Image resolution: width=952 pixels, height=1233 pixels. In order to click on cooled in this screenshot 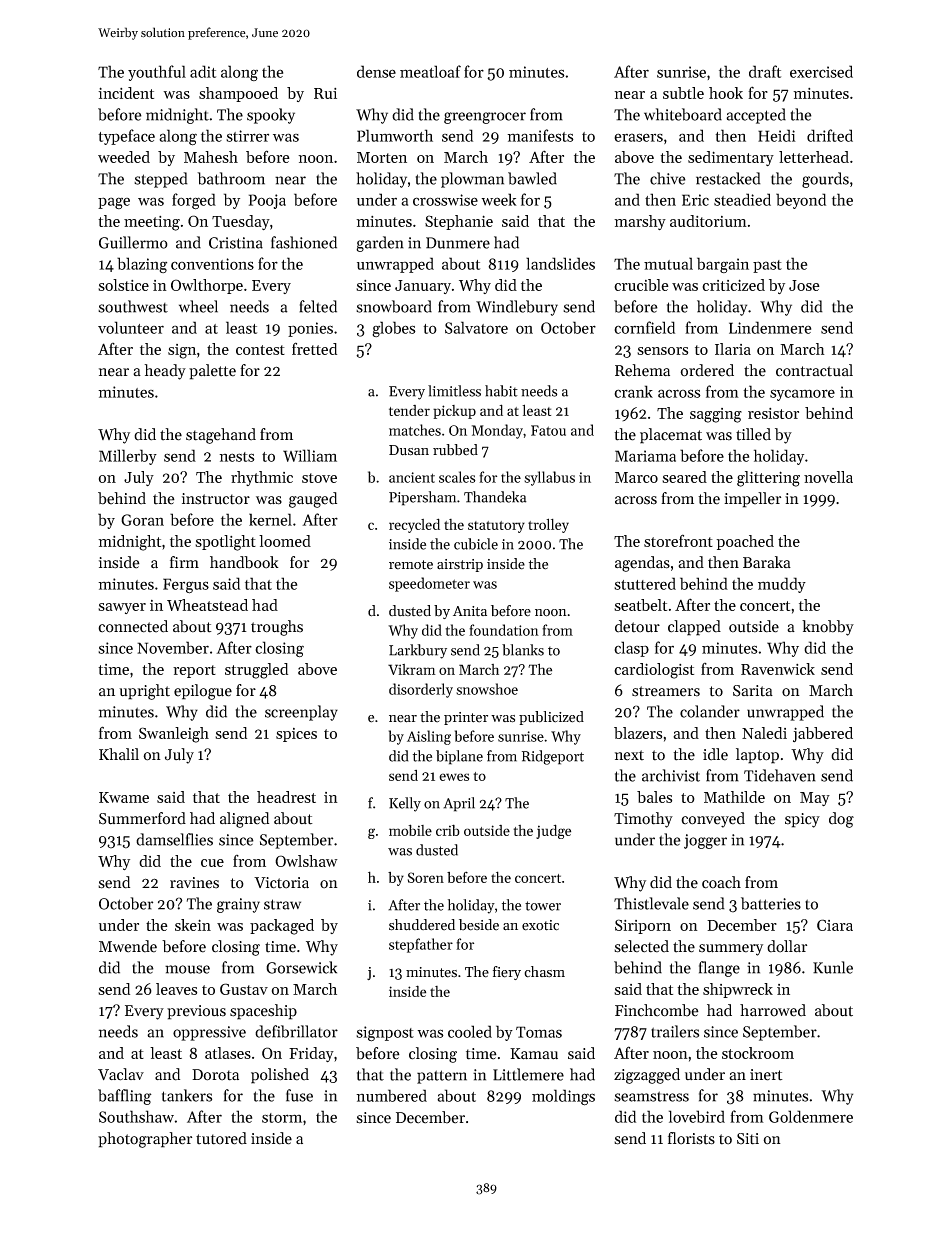, I will do `click(470, 1031)`.
